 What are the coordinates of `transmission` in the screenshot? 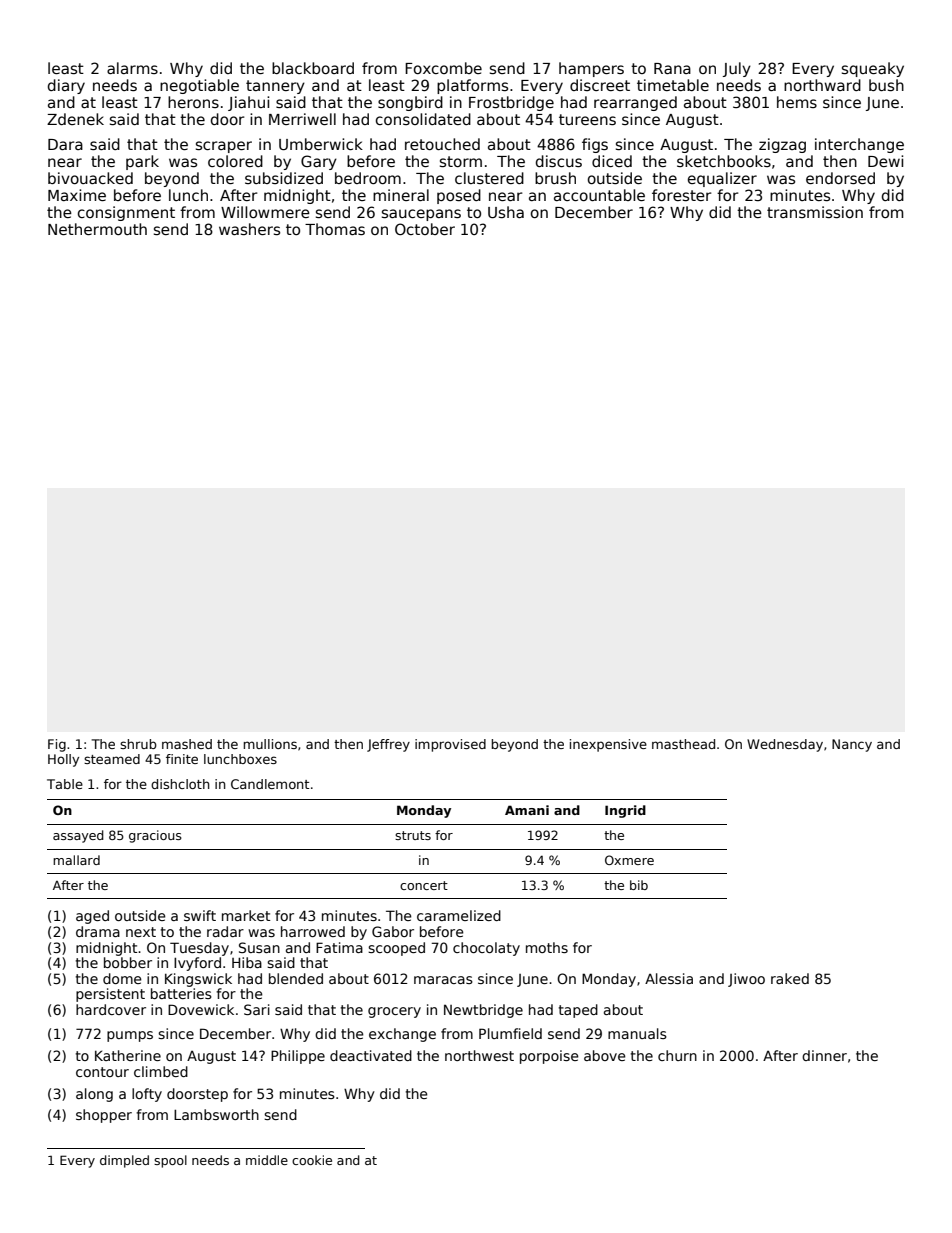 It's located at (815, 212).
